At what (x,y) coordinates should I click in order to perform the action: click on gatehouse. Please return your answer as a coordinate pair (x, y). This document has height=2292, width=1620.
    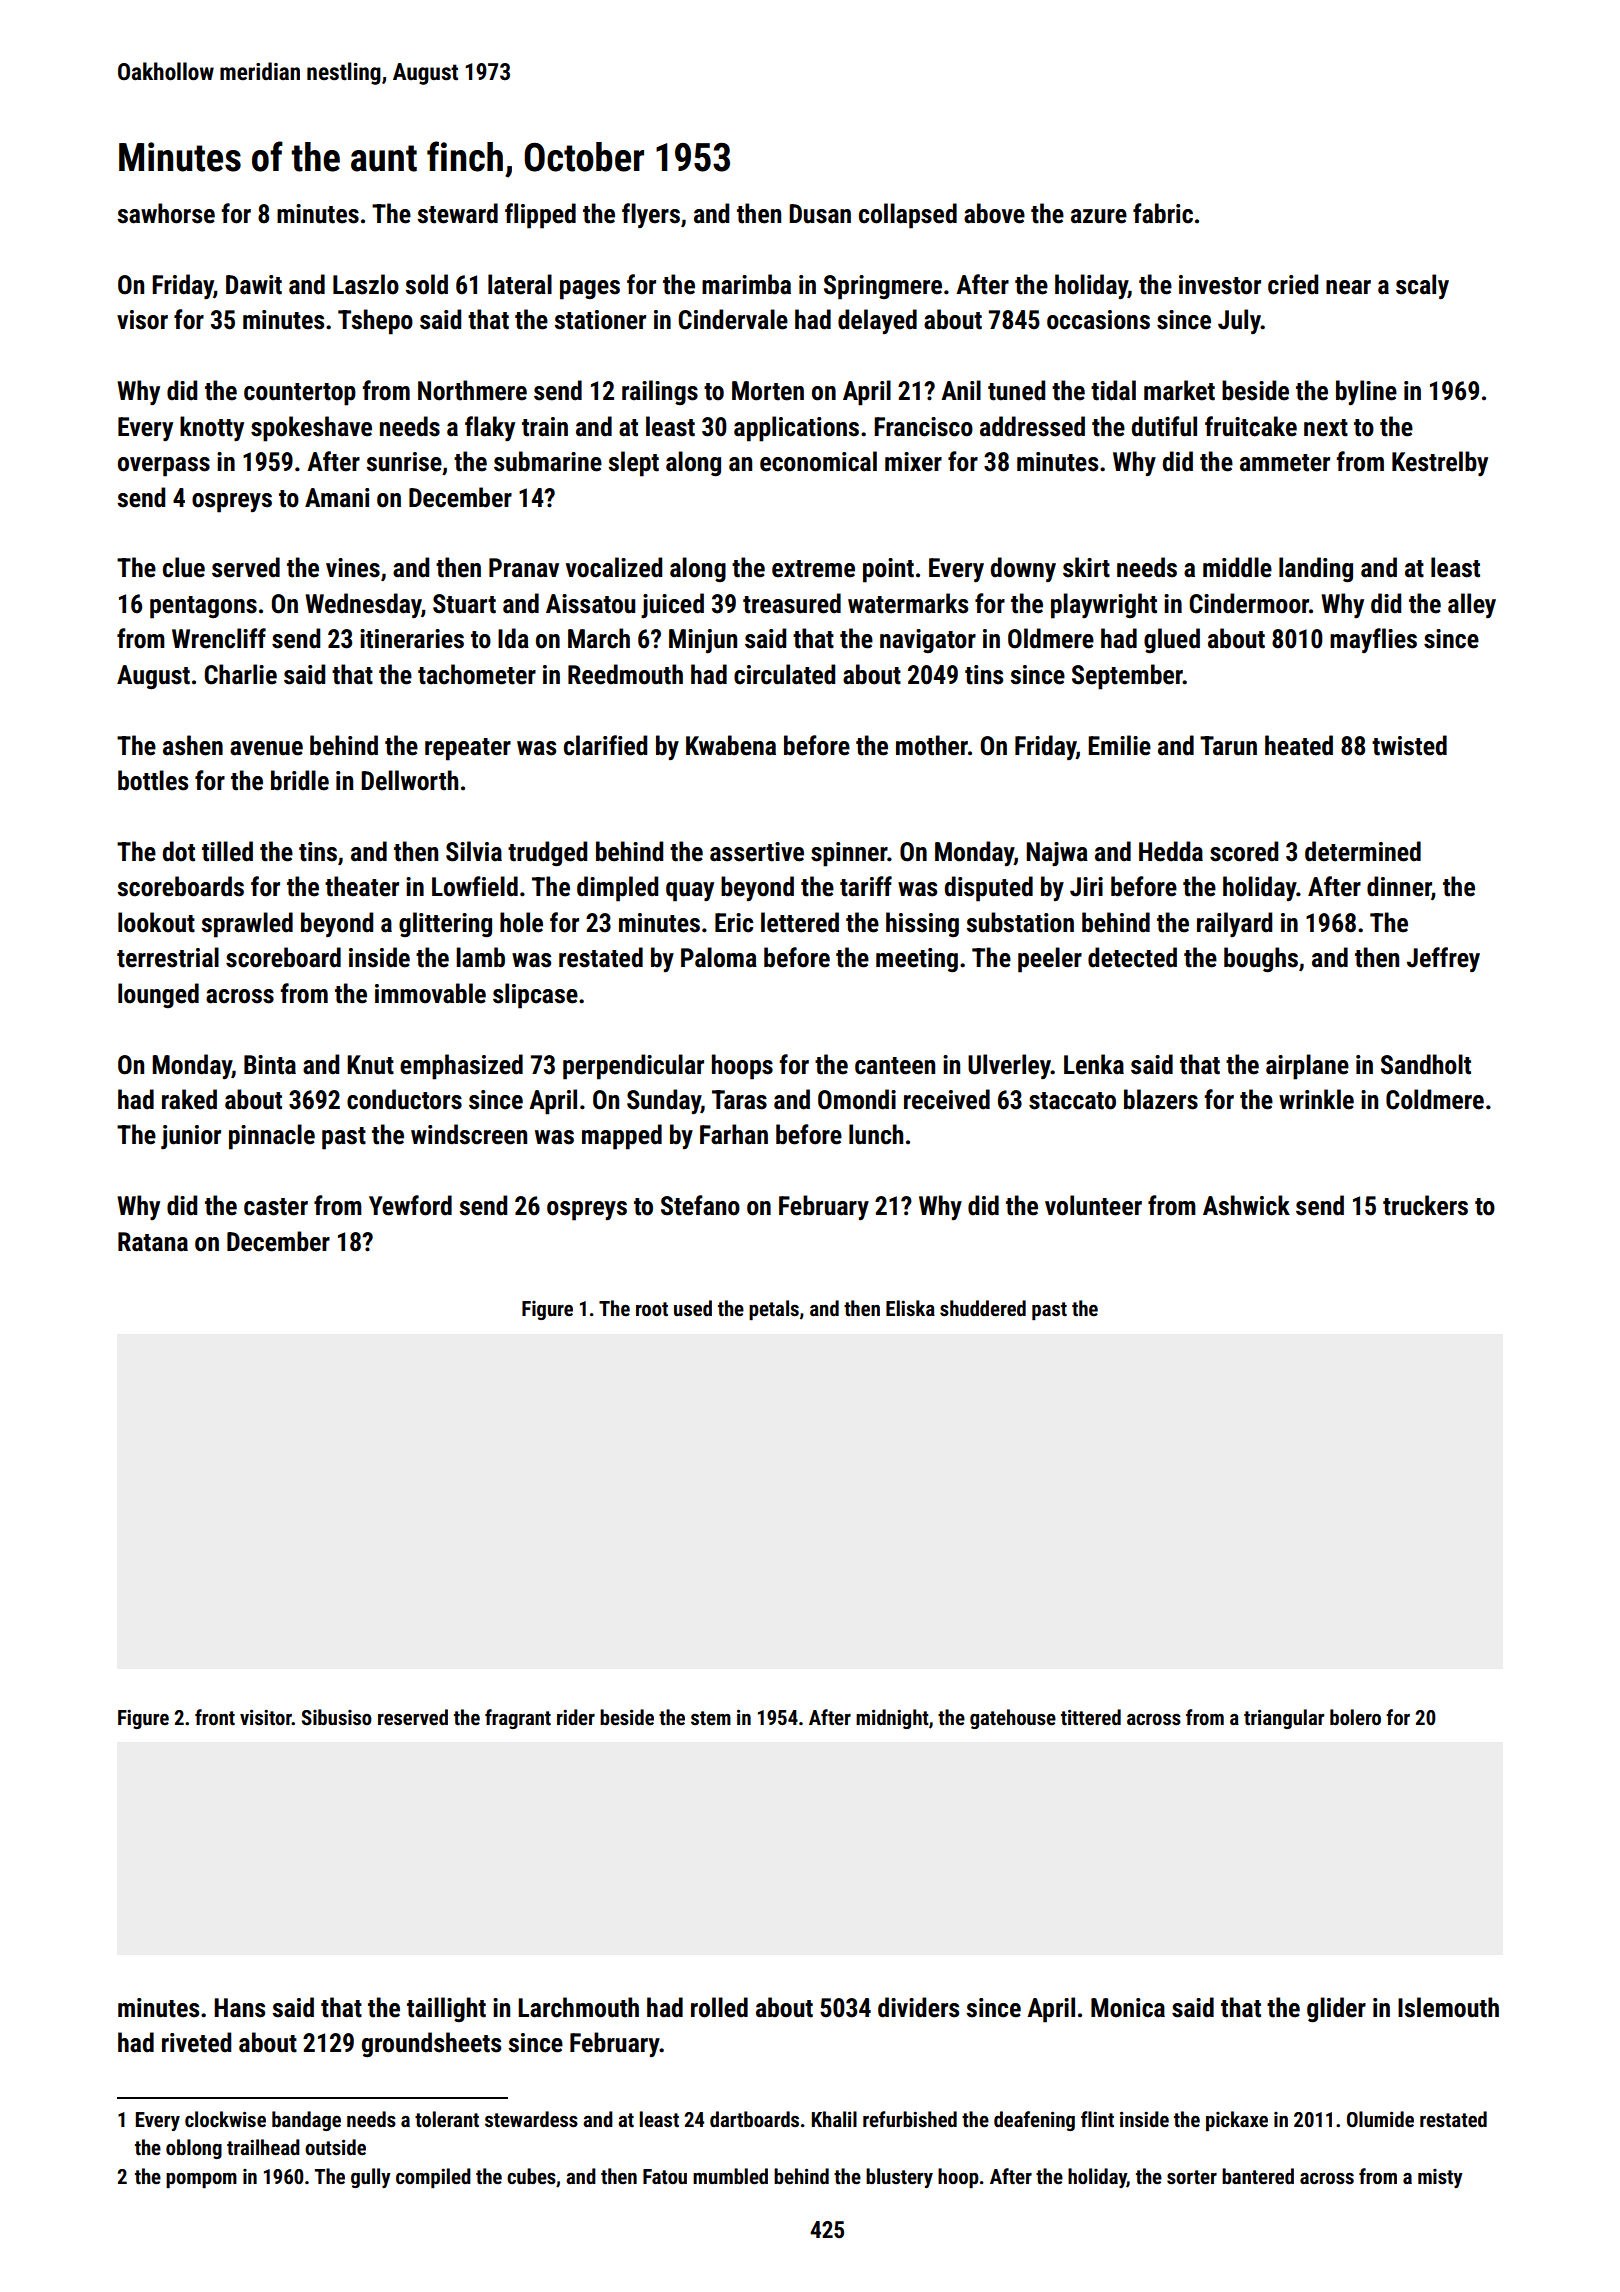
    Looking at the image, I should click on (1013, 1719).
